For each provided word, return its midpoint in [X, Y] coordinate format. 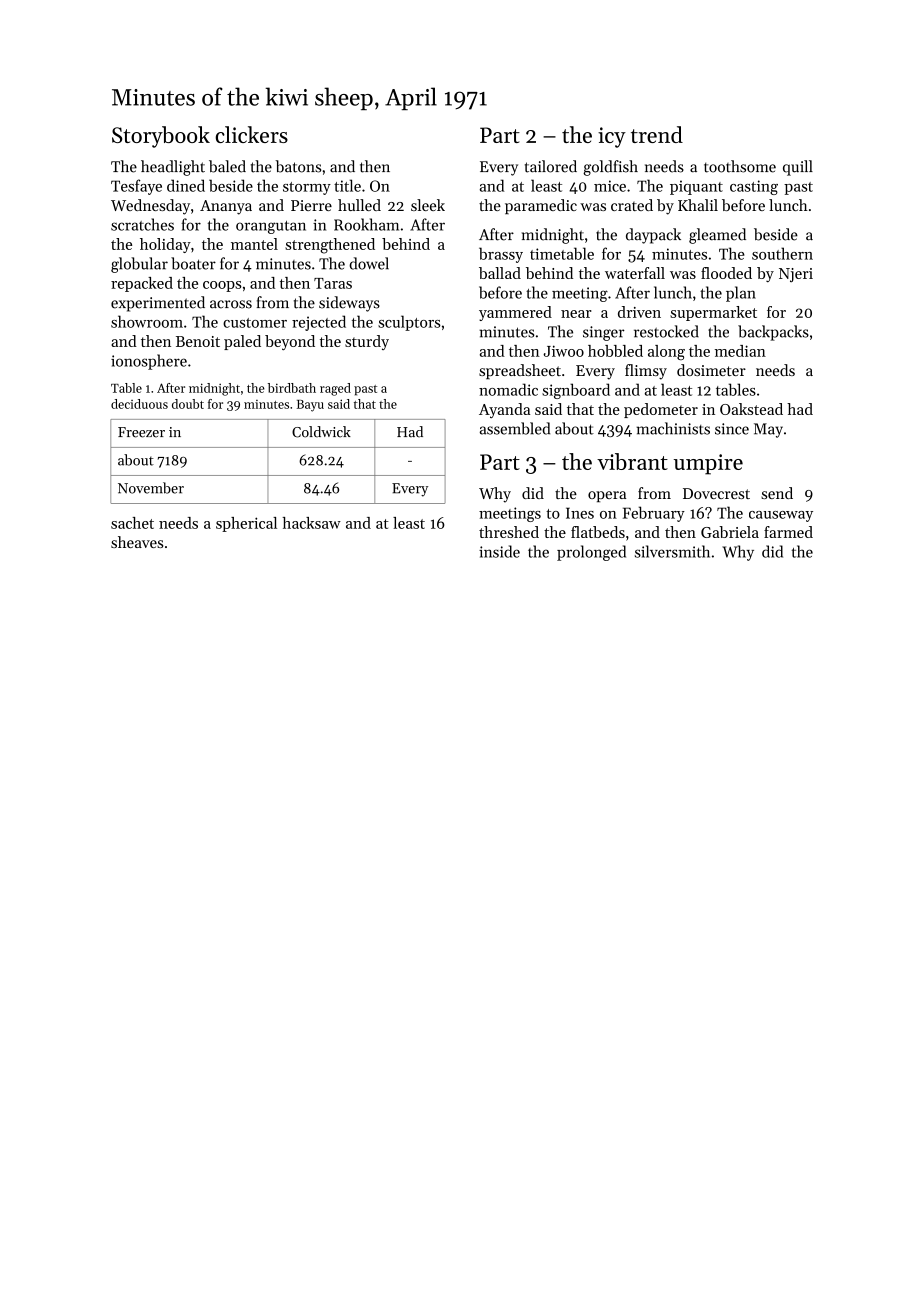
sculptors [409, 323]
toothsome [740, 166]
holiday [165, 245]
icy [612, 137]
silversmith [672, 551]
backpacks [773, 333]
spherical [246, 524]
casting [754, 187]
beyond [290, 342]
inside [499, 551]
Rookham [366, 224]
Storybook [161, 137]
